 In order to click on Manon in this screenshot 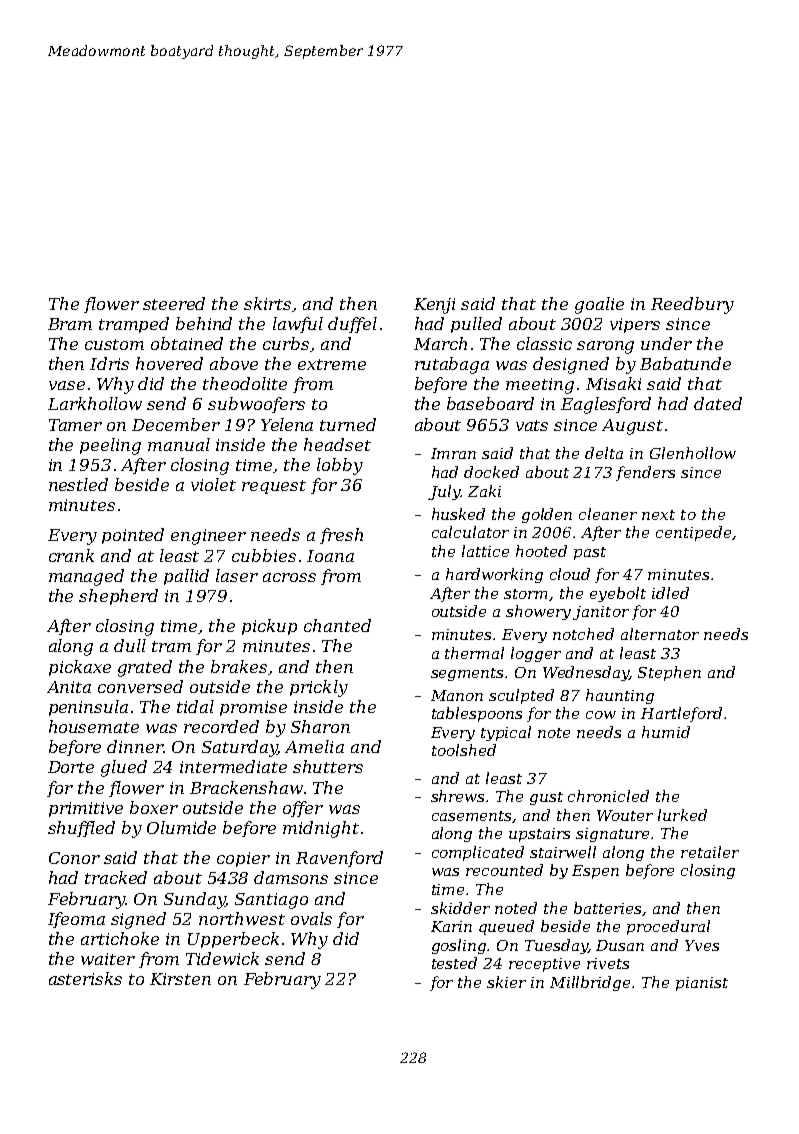, I will do `click(457, 695)`.
